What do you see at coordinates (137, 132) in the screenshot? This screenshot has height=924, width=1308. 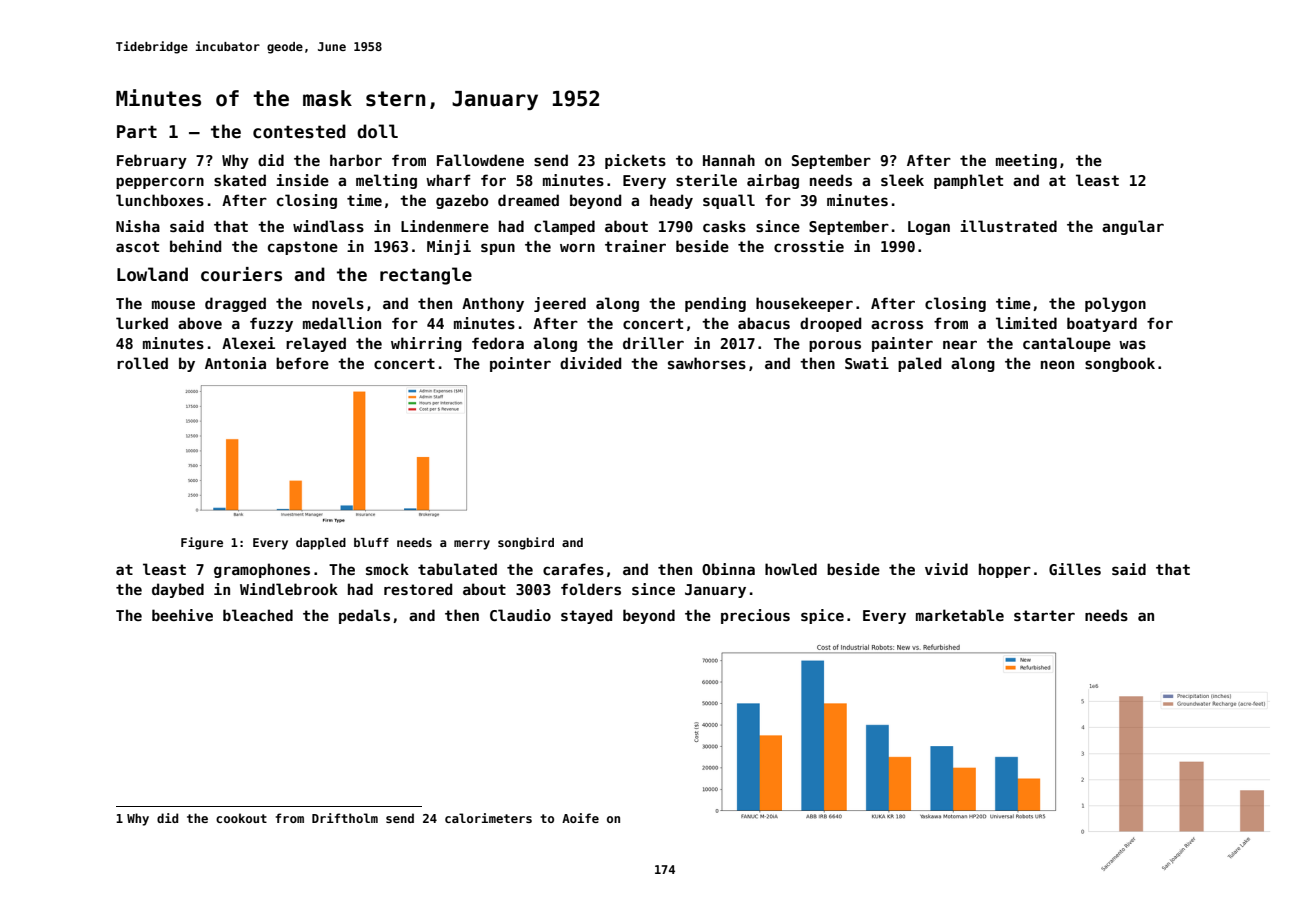 I see `Part` at bounding box center [137, 132].
